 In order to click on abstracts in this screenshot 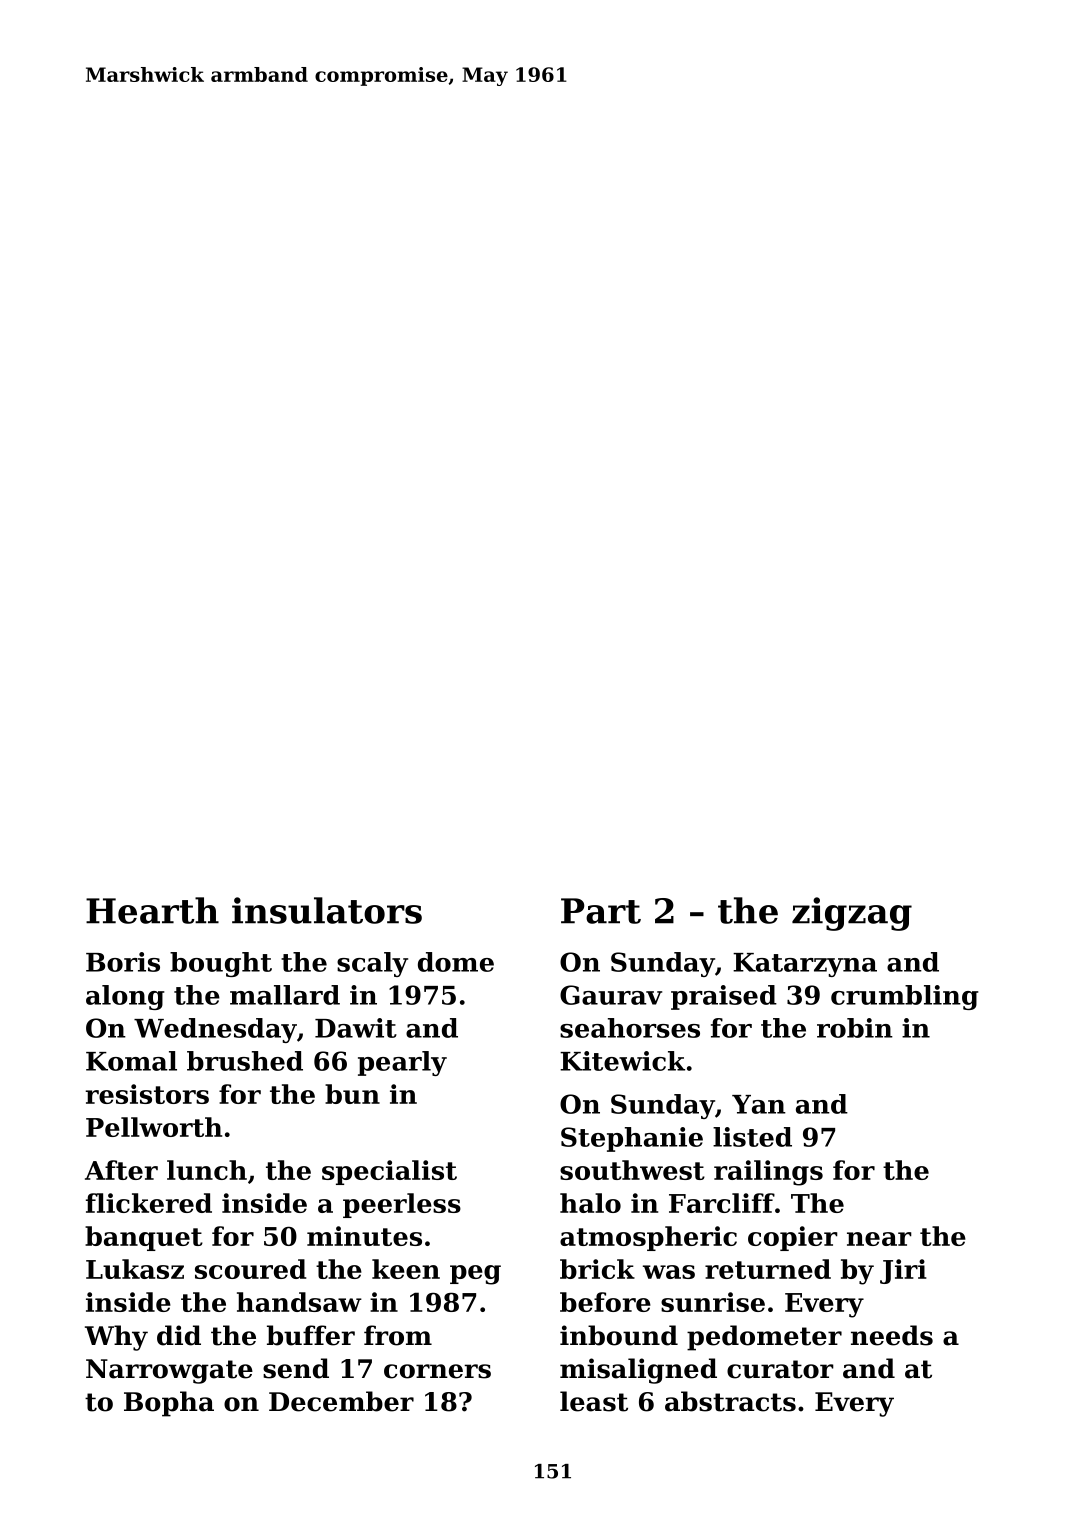, I will do `click(730, 1401)`.
